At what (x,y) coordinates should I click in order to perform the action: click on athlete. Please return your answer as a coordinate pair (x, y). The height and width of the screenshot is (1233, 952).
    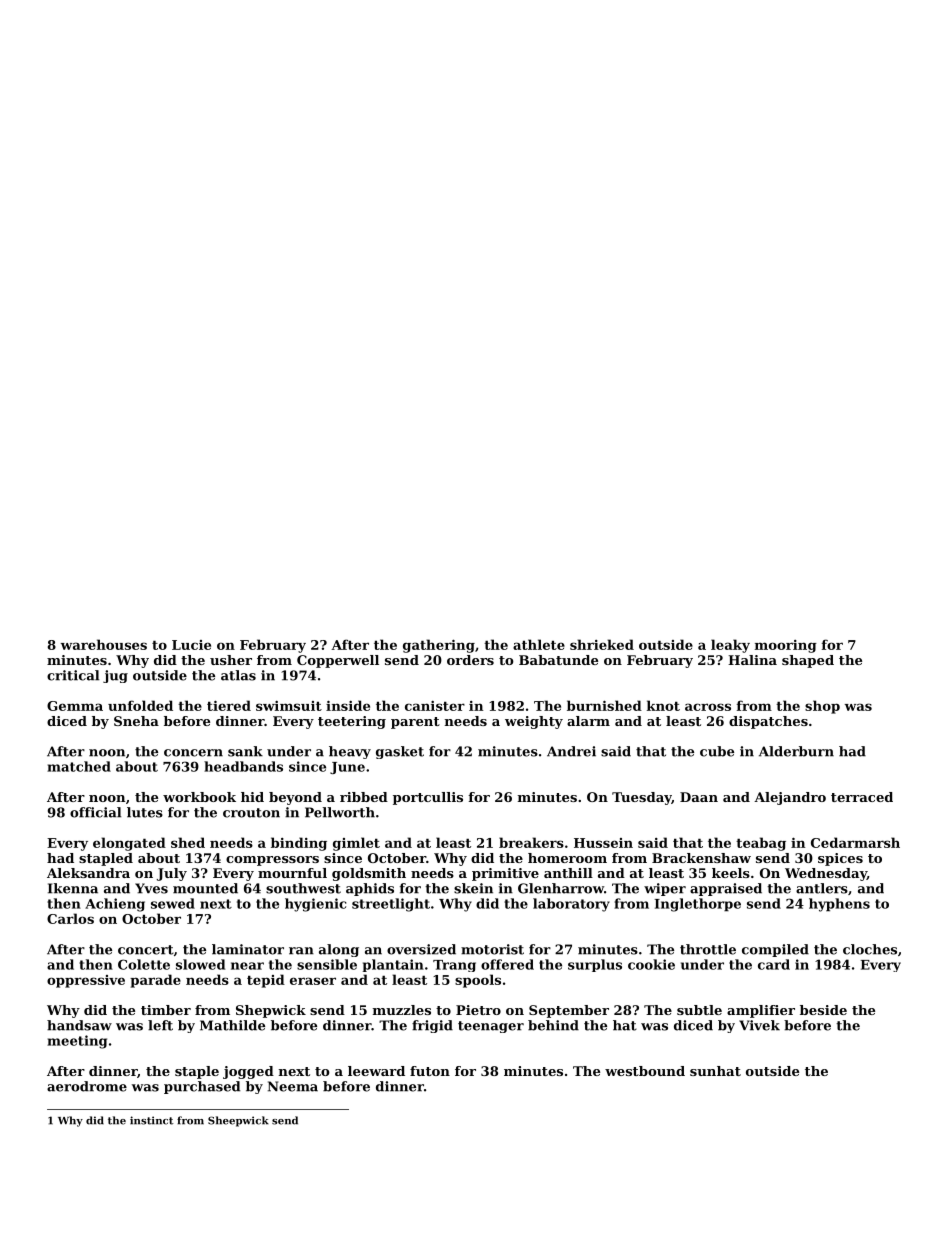
    Looking at the image, I should click on (539, 644).
